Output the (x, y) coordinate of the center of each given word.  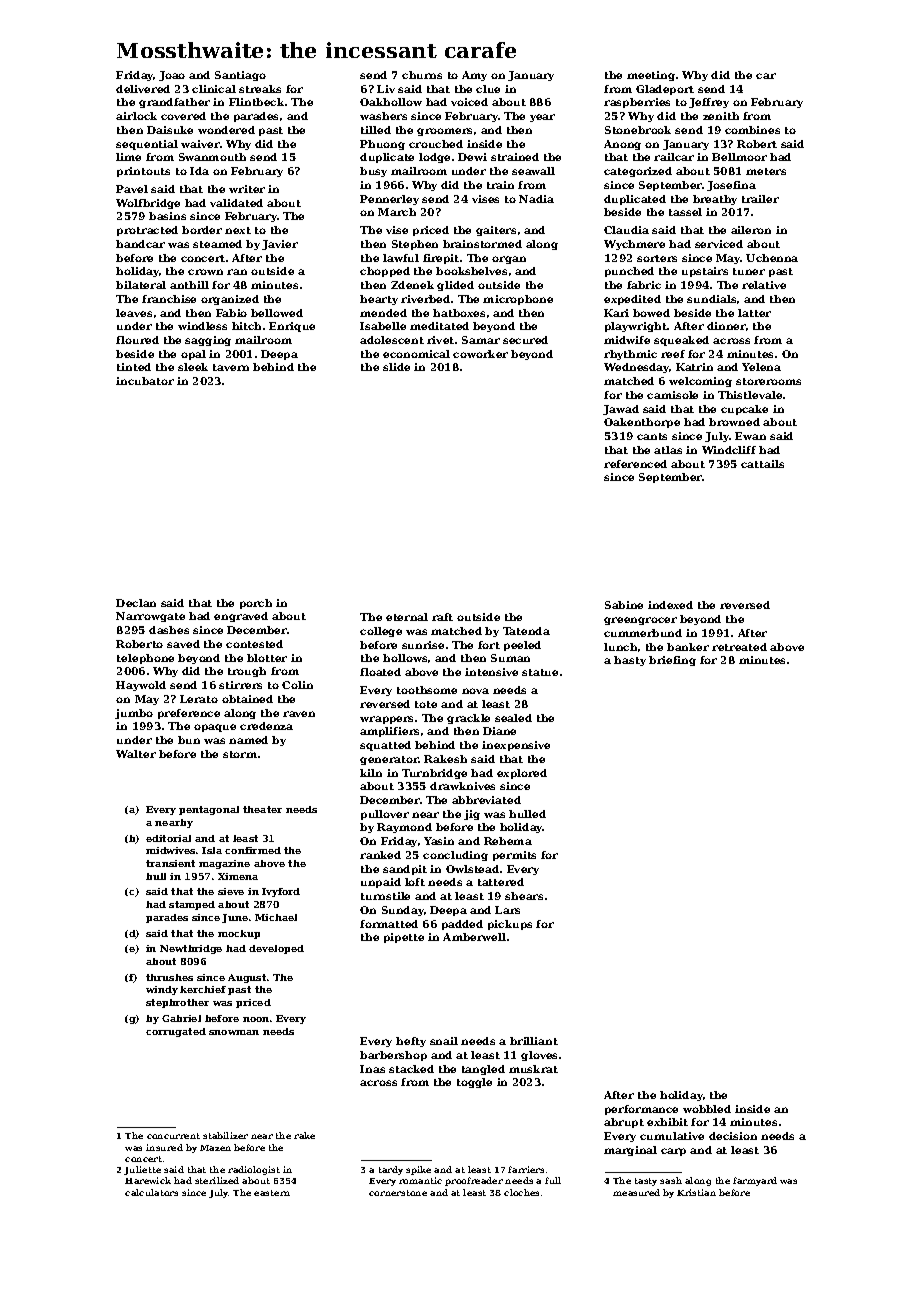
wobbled (707, 1109)
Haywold (141, 686)
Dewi (472, 157)
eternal (407, 617)
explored (522, 774)
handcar (140, 244)
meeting (651, 76)
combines (752, 130)
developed (276, 949)
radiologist (254, 1170)
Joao (172, 76)
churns (422, 75)
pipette (404, 938)
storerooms (768, 381)
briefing (672, 661)
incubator (145, 381)
